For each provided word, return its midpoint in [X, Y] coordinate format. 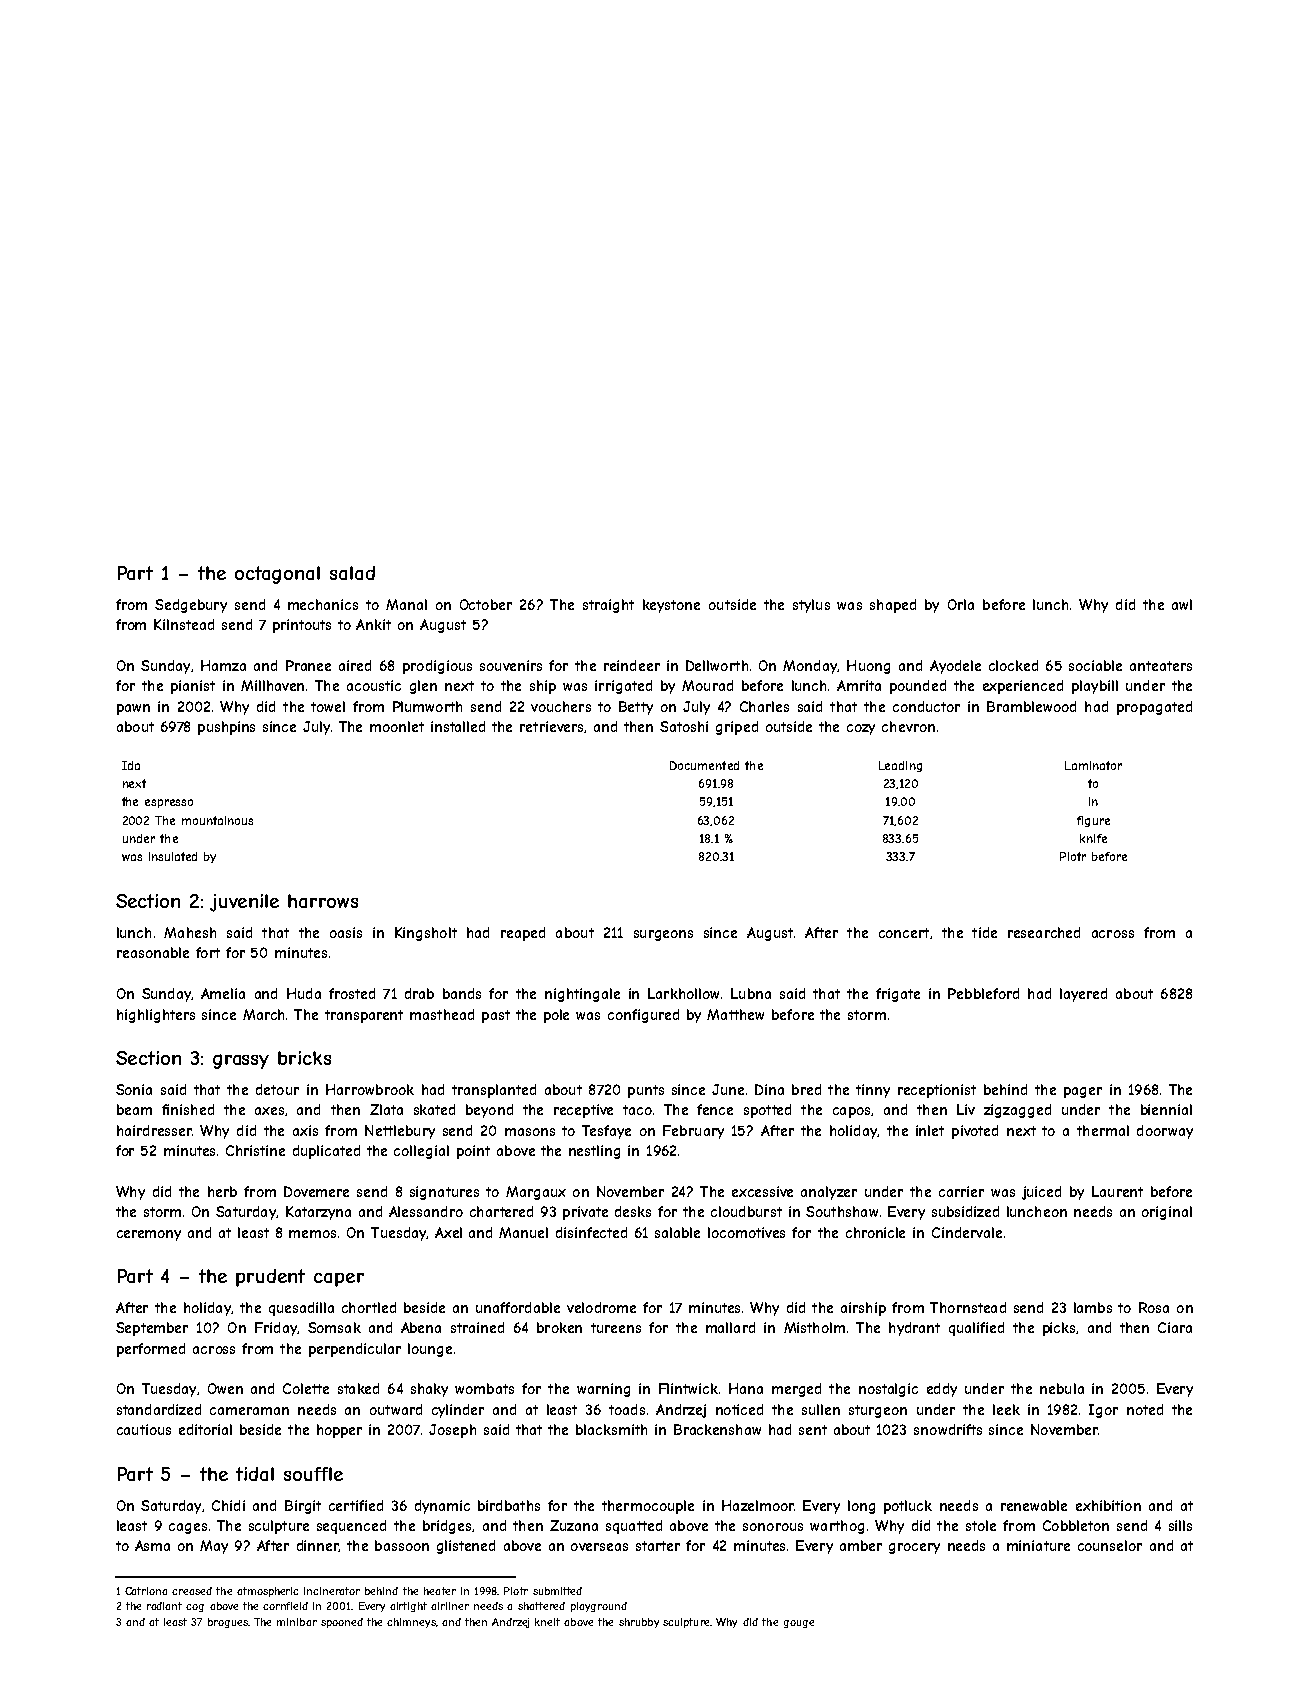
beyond [489, 1111]
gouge [799, 1624]
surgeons [663, 935]
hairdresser [154, 1130]
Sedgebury [191, 606]
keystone [671, 606]
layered [1083, 995]
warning [603, 1390]
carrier [961, 1191]
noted [1145, 1409]
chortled [369, 1307]
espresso [169, 803]
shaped [893, 606]
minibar [297, 1622]
